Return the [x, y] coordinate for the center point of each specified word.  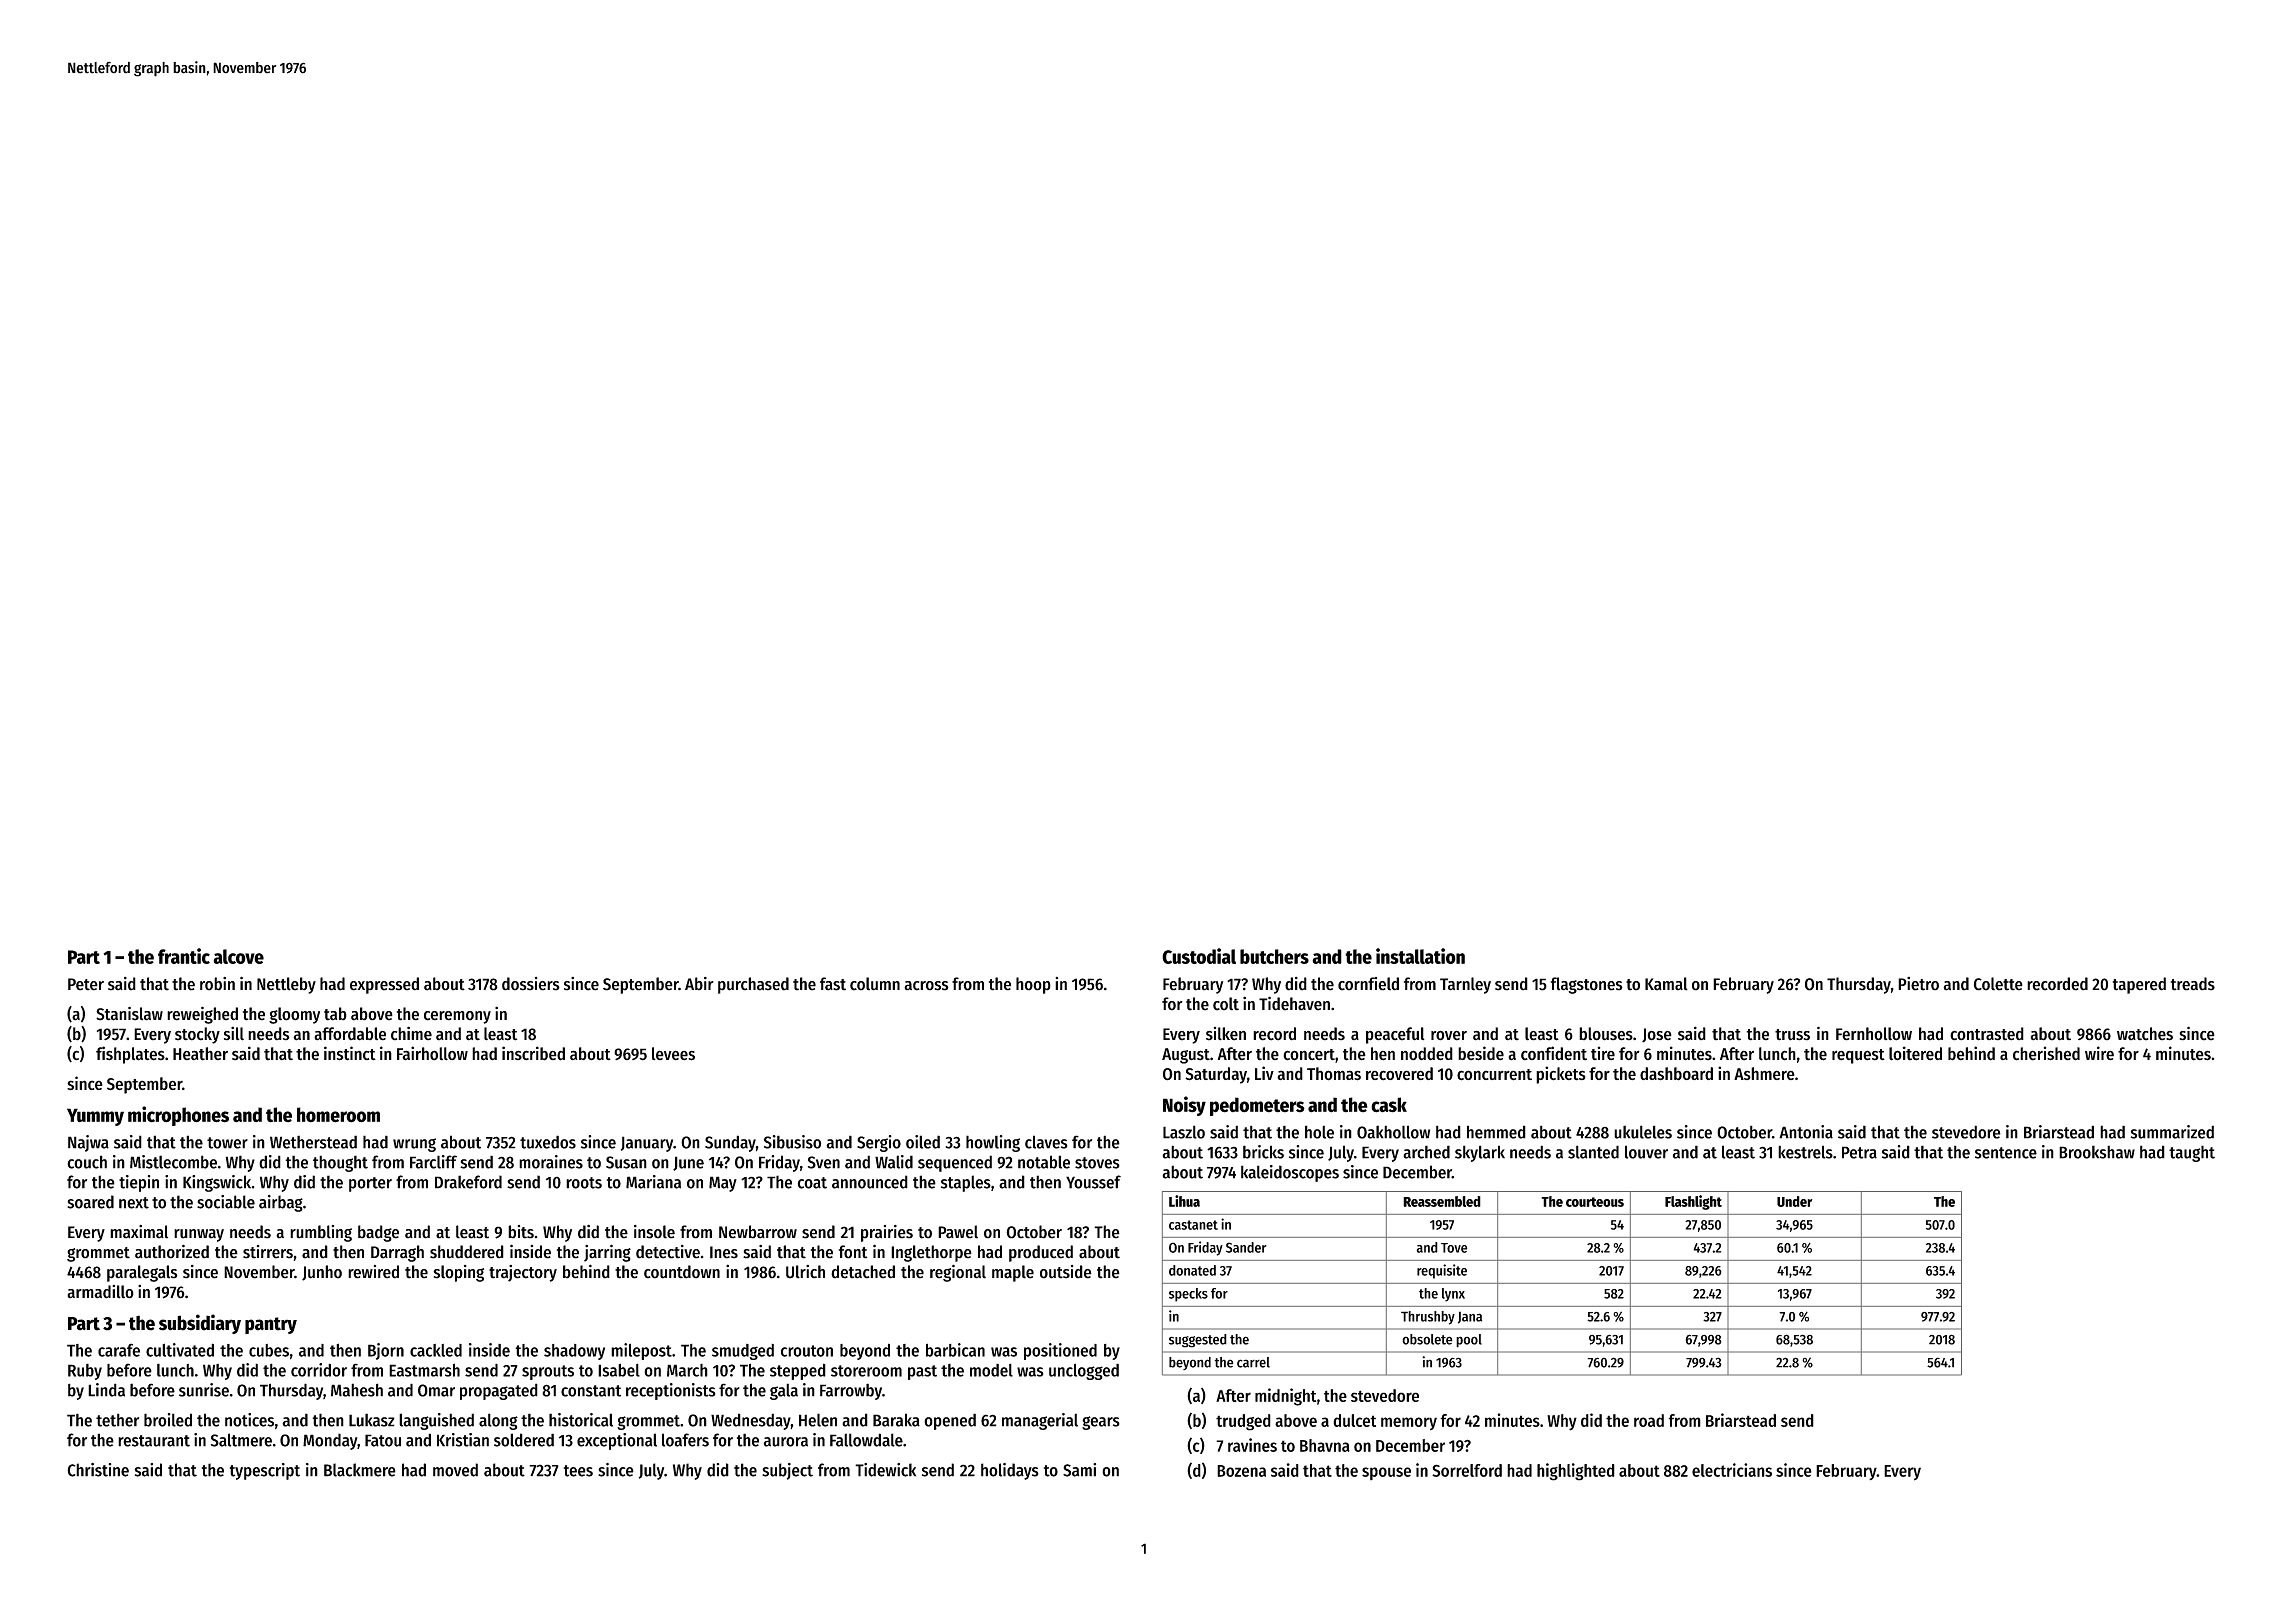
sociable [226, 1202]
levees [673, 1054]
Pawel [958, 1232]
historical [581, 1420]
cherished [2046, 1053]
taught [2192, 1153]
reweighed [202, 1015]
